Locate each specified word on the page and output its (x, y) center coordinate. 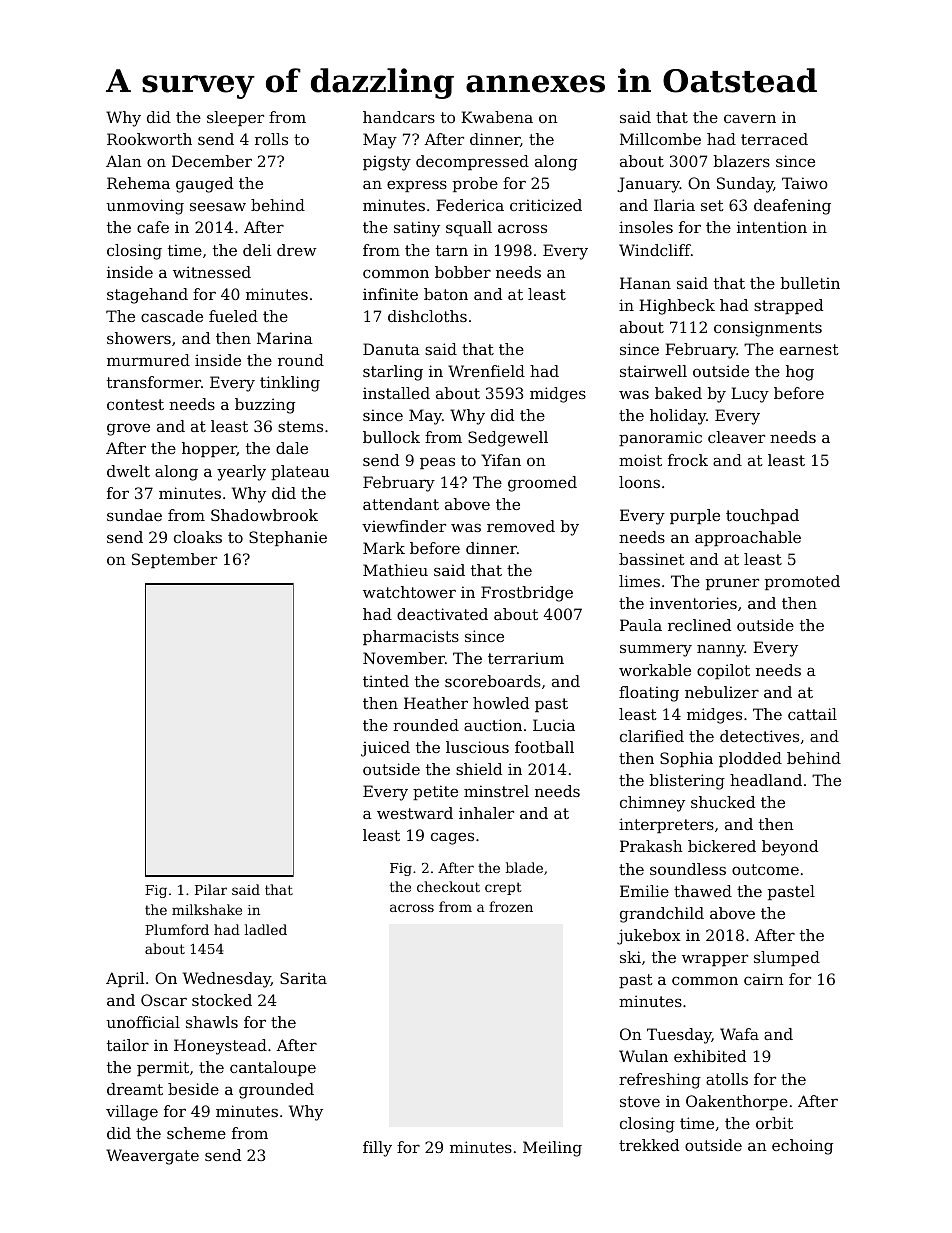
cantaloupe (273, 1068)
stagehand (147, 296)
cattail (812, 714)
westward (415, 813)
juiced (385, 749)
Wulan (643, 1056)
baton (446, 294)
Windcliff (655, 250)
